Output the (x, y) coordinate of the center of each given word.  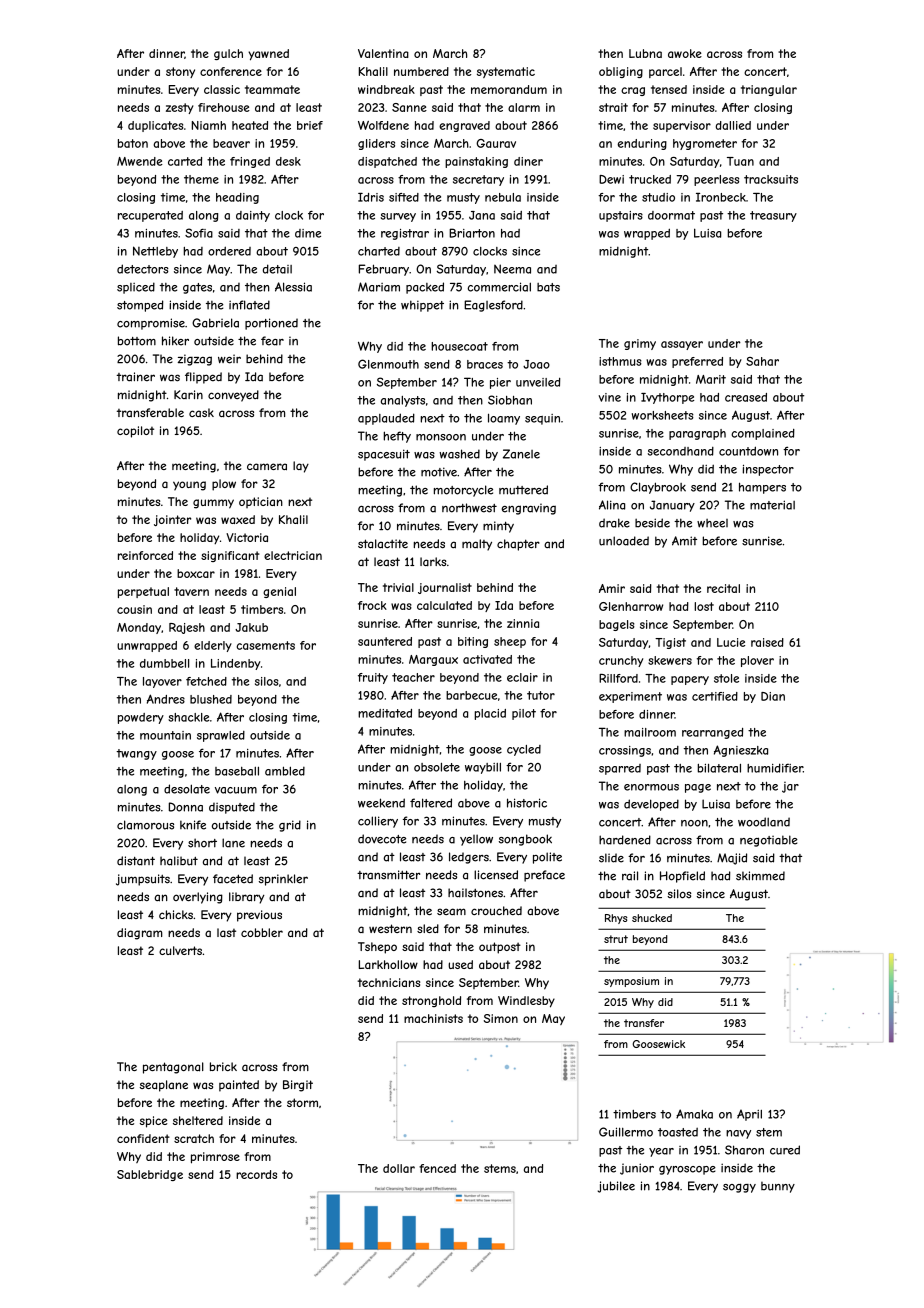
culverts (180, 950)
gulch (228, 54)
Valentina (383, 53)
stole (726, 678)
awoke (685, 53)
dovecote (382, 839)
